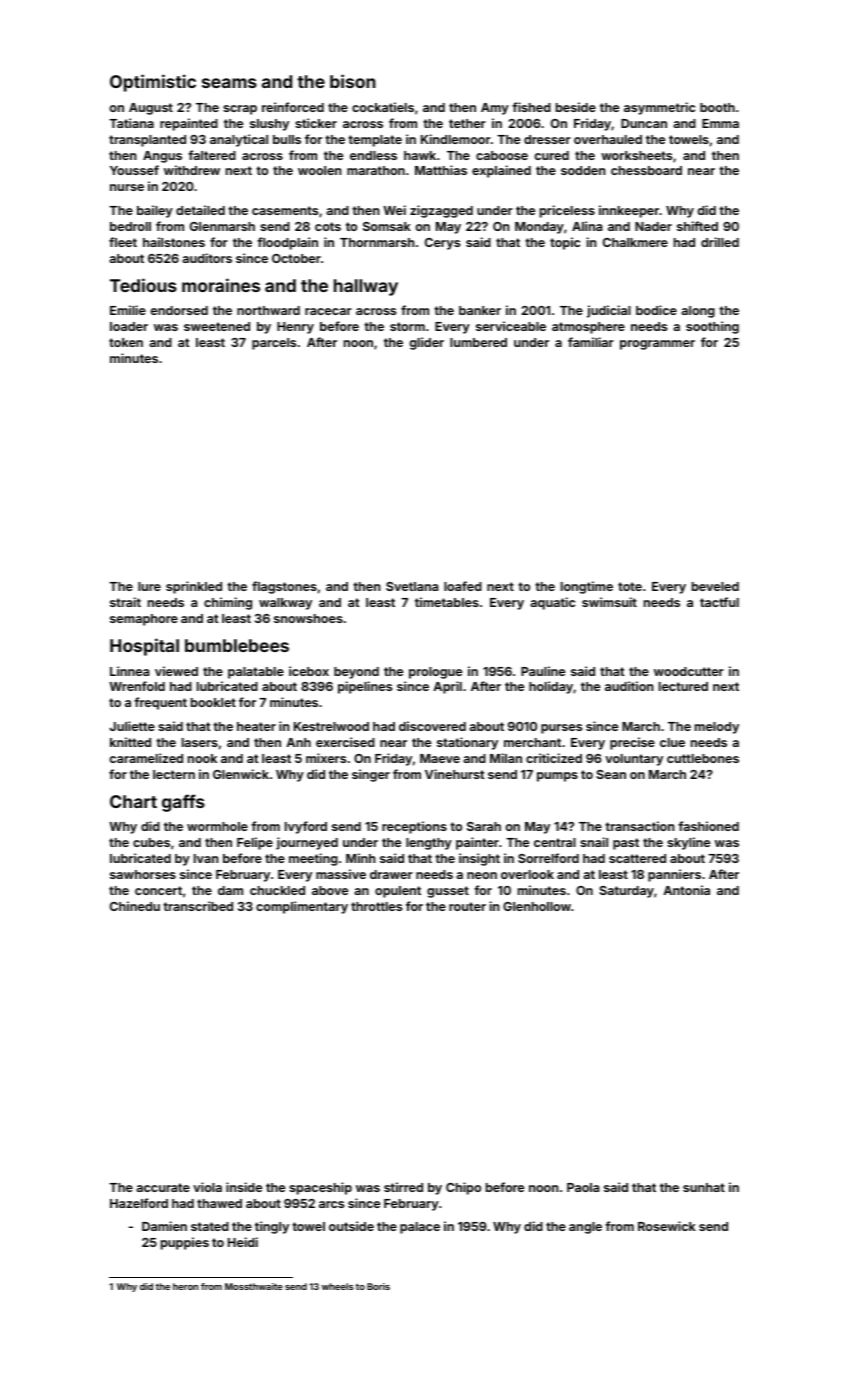  What do you see at coordinates (527, 874) in the screenshot?
I see `overlook` at bounding box center [527, 874].
